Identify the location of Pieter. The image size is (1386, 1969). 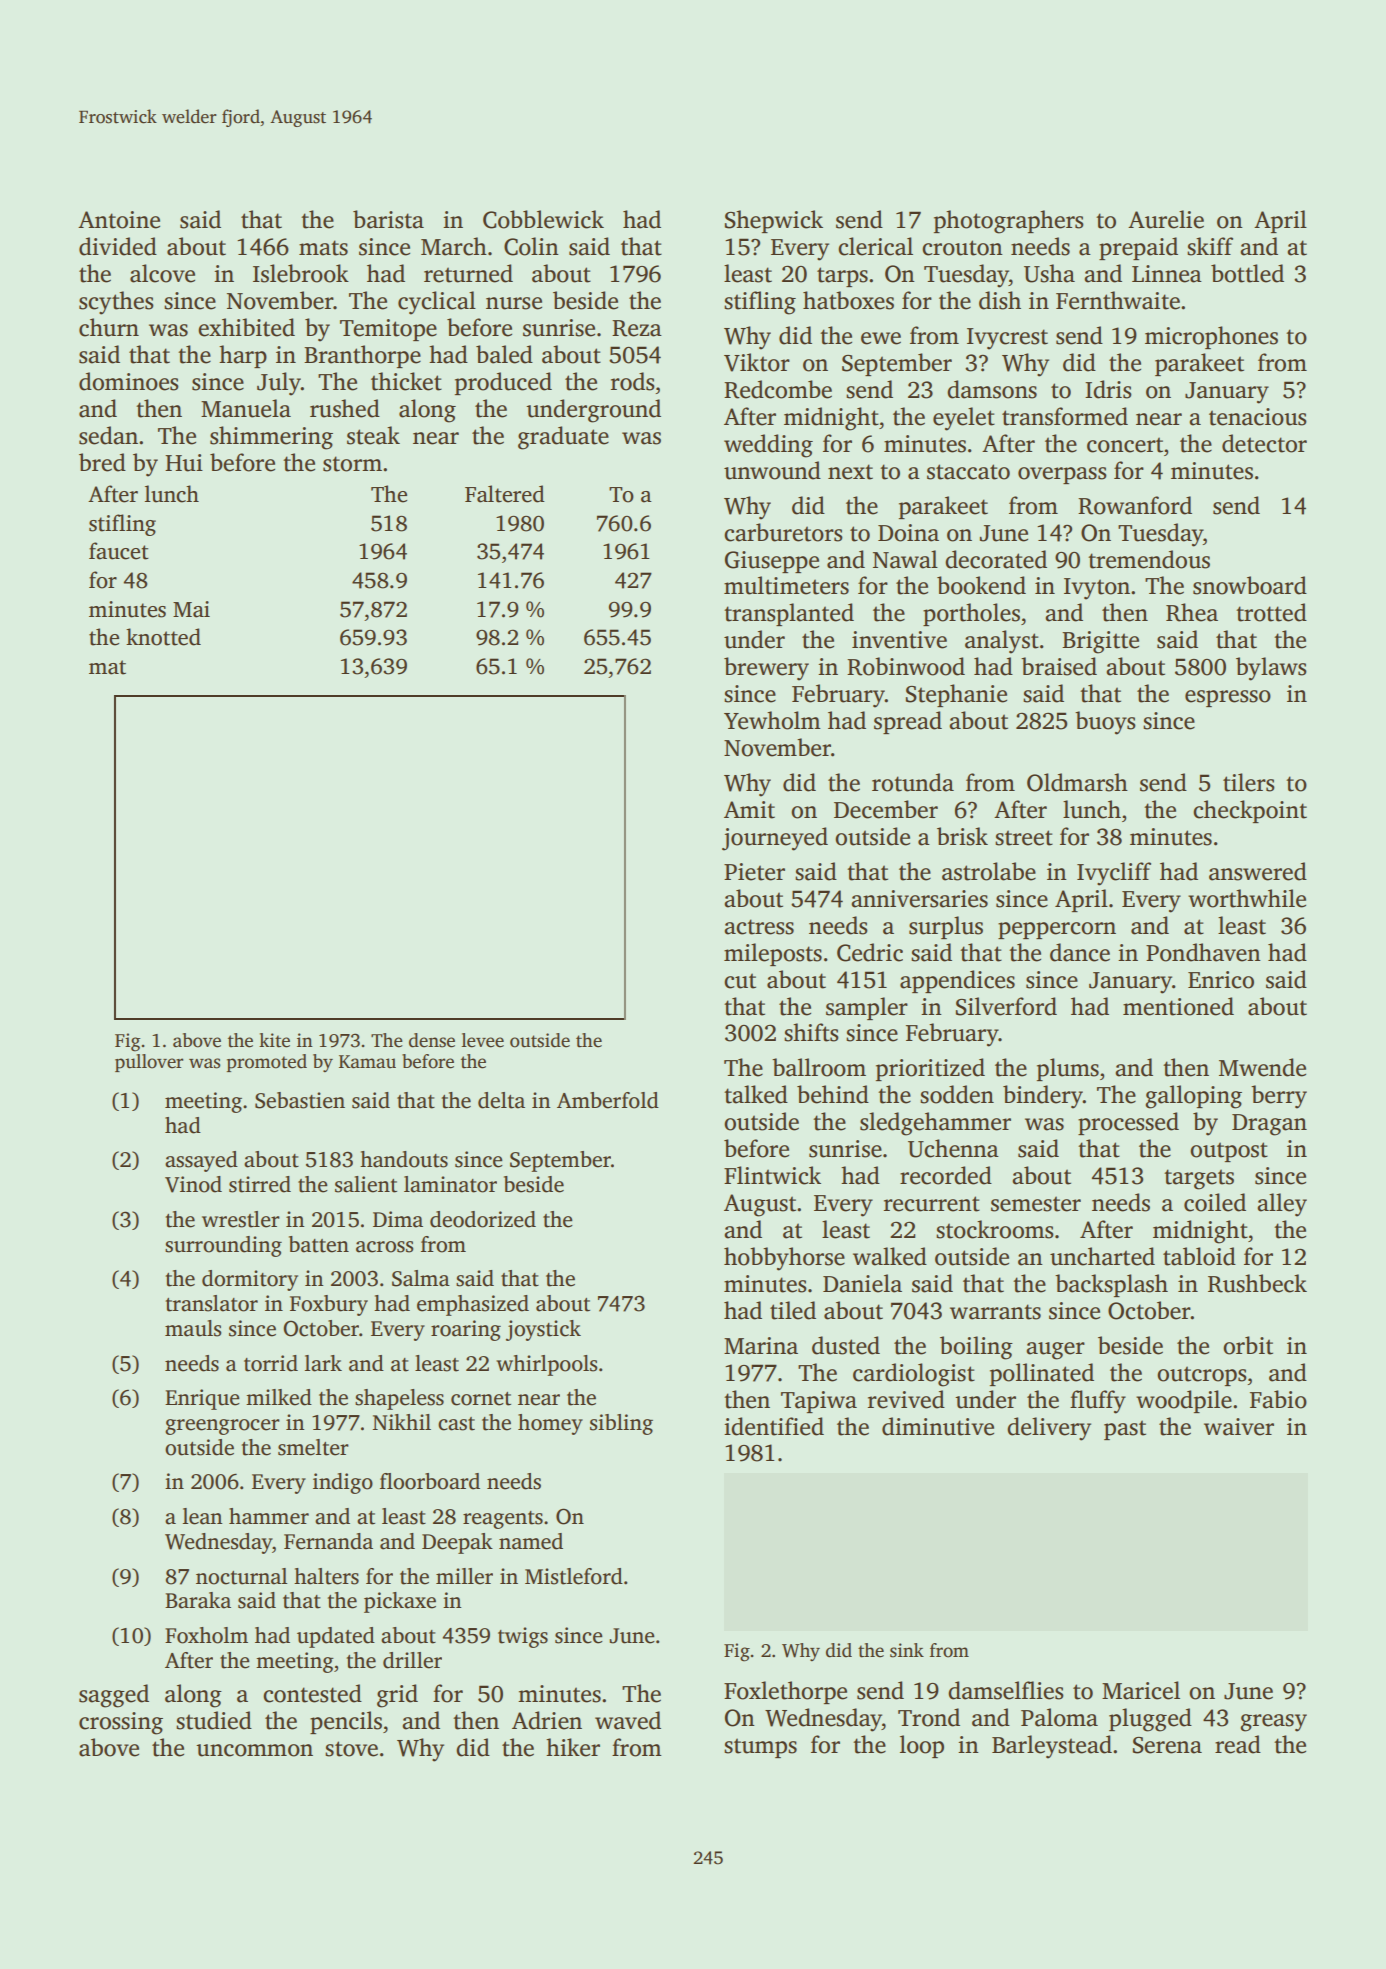
(754, 872).
